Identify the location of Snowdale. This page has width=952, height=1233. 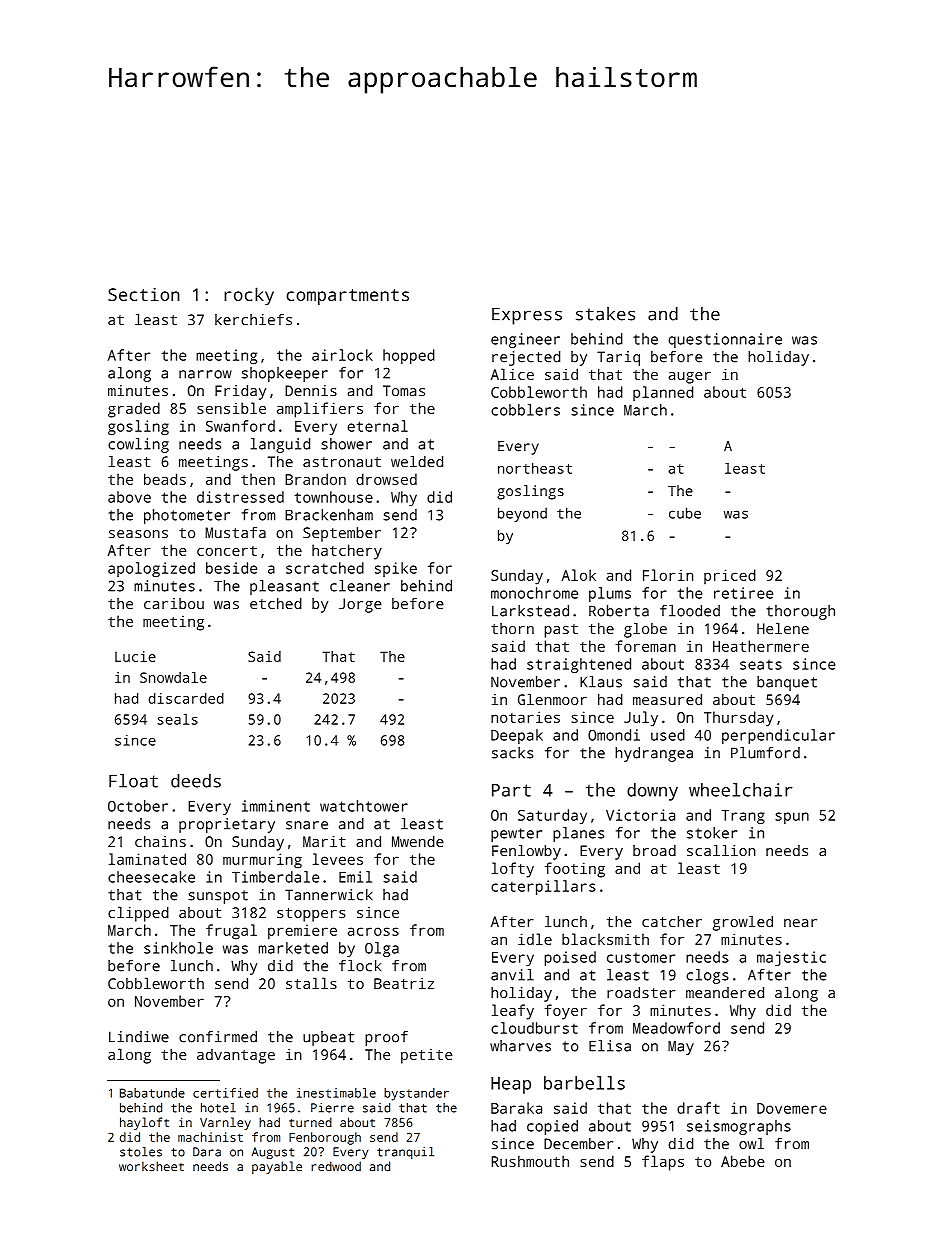
(173, 677).
